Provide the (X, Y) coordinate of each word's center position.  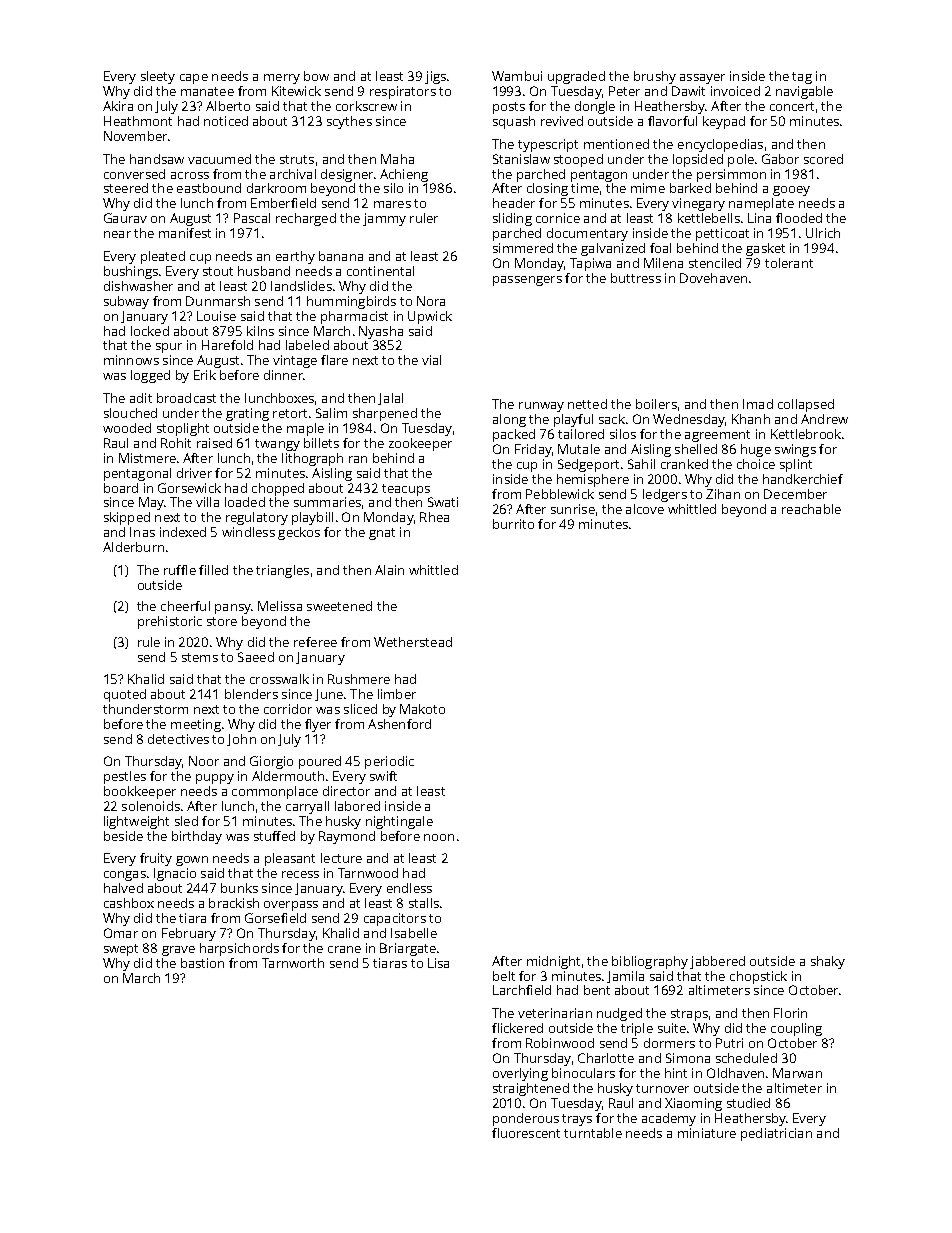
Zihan (723, 494)
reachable (811, 509)
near (117, 234)
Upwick (430, 317)
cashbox (129, 903)
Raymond (347, 837)
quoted (125, 695)
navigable (804, 92)
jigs (435, 77)
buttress (636, 278)
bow (316, 76)
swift (383, 776)
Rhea (434, 517)
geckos (299, 533)
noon (439, 837)
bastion (202, 963)
